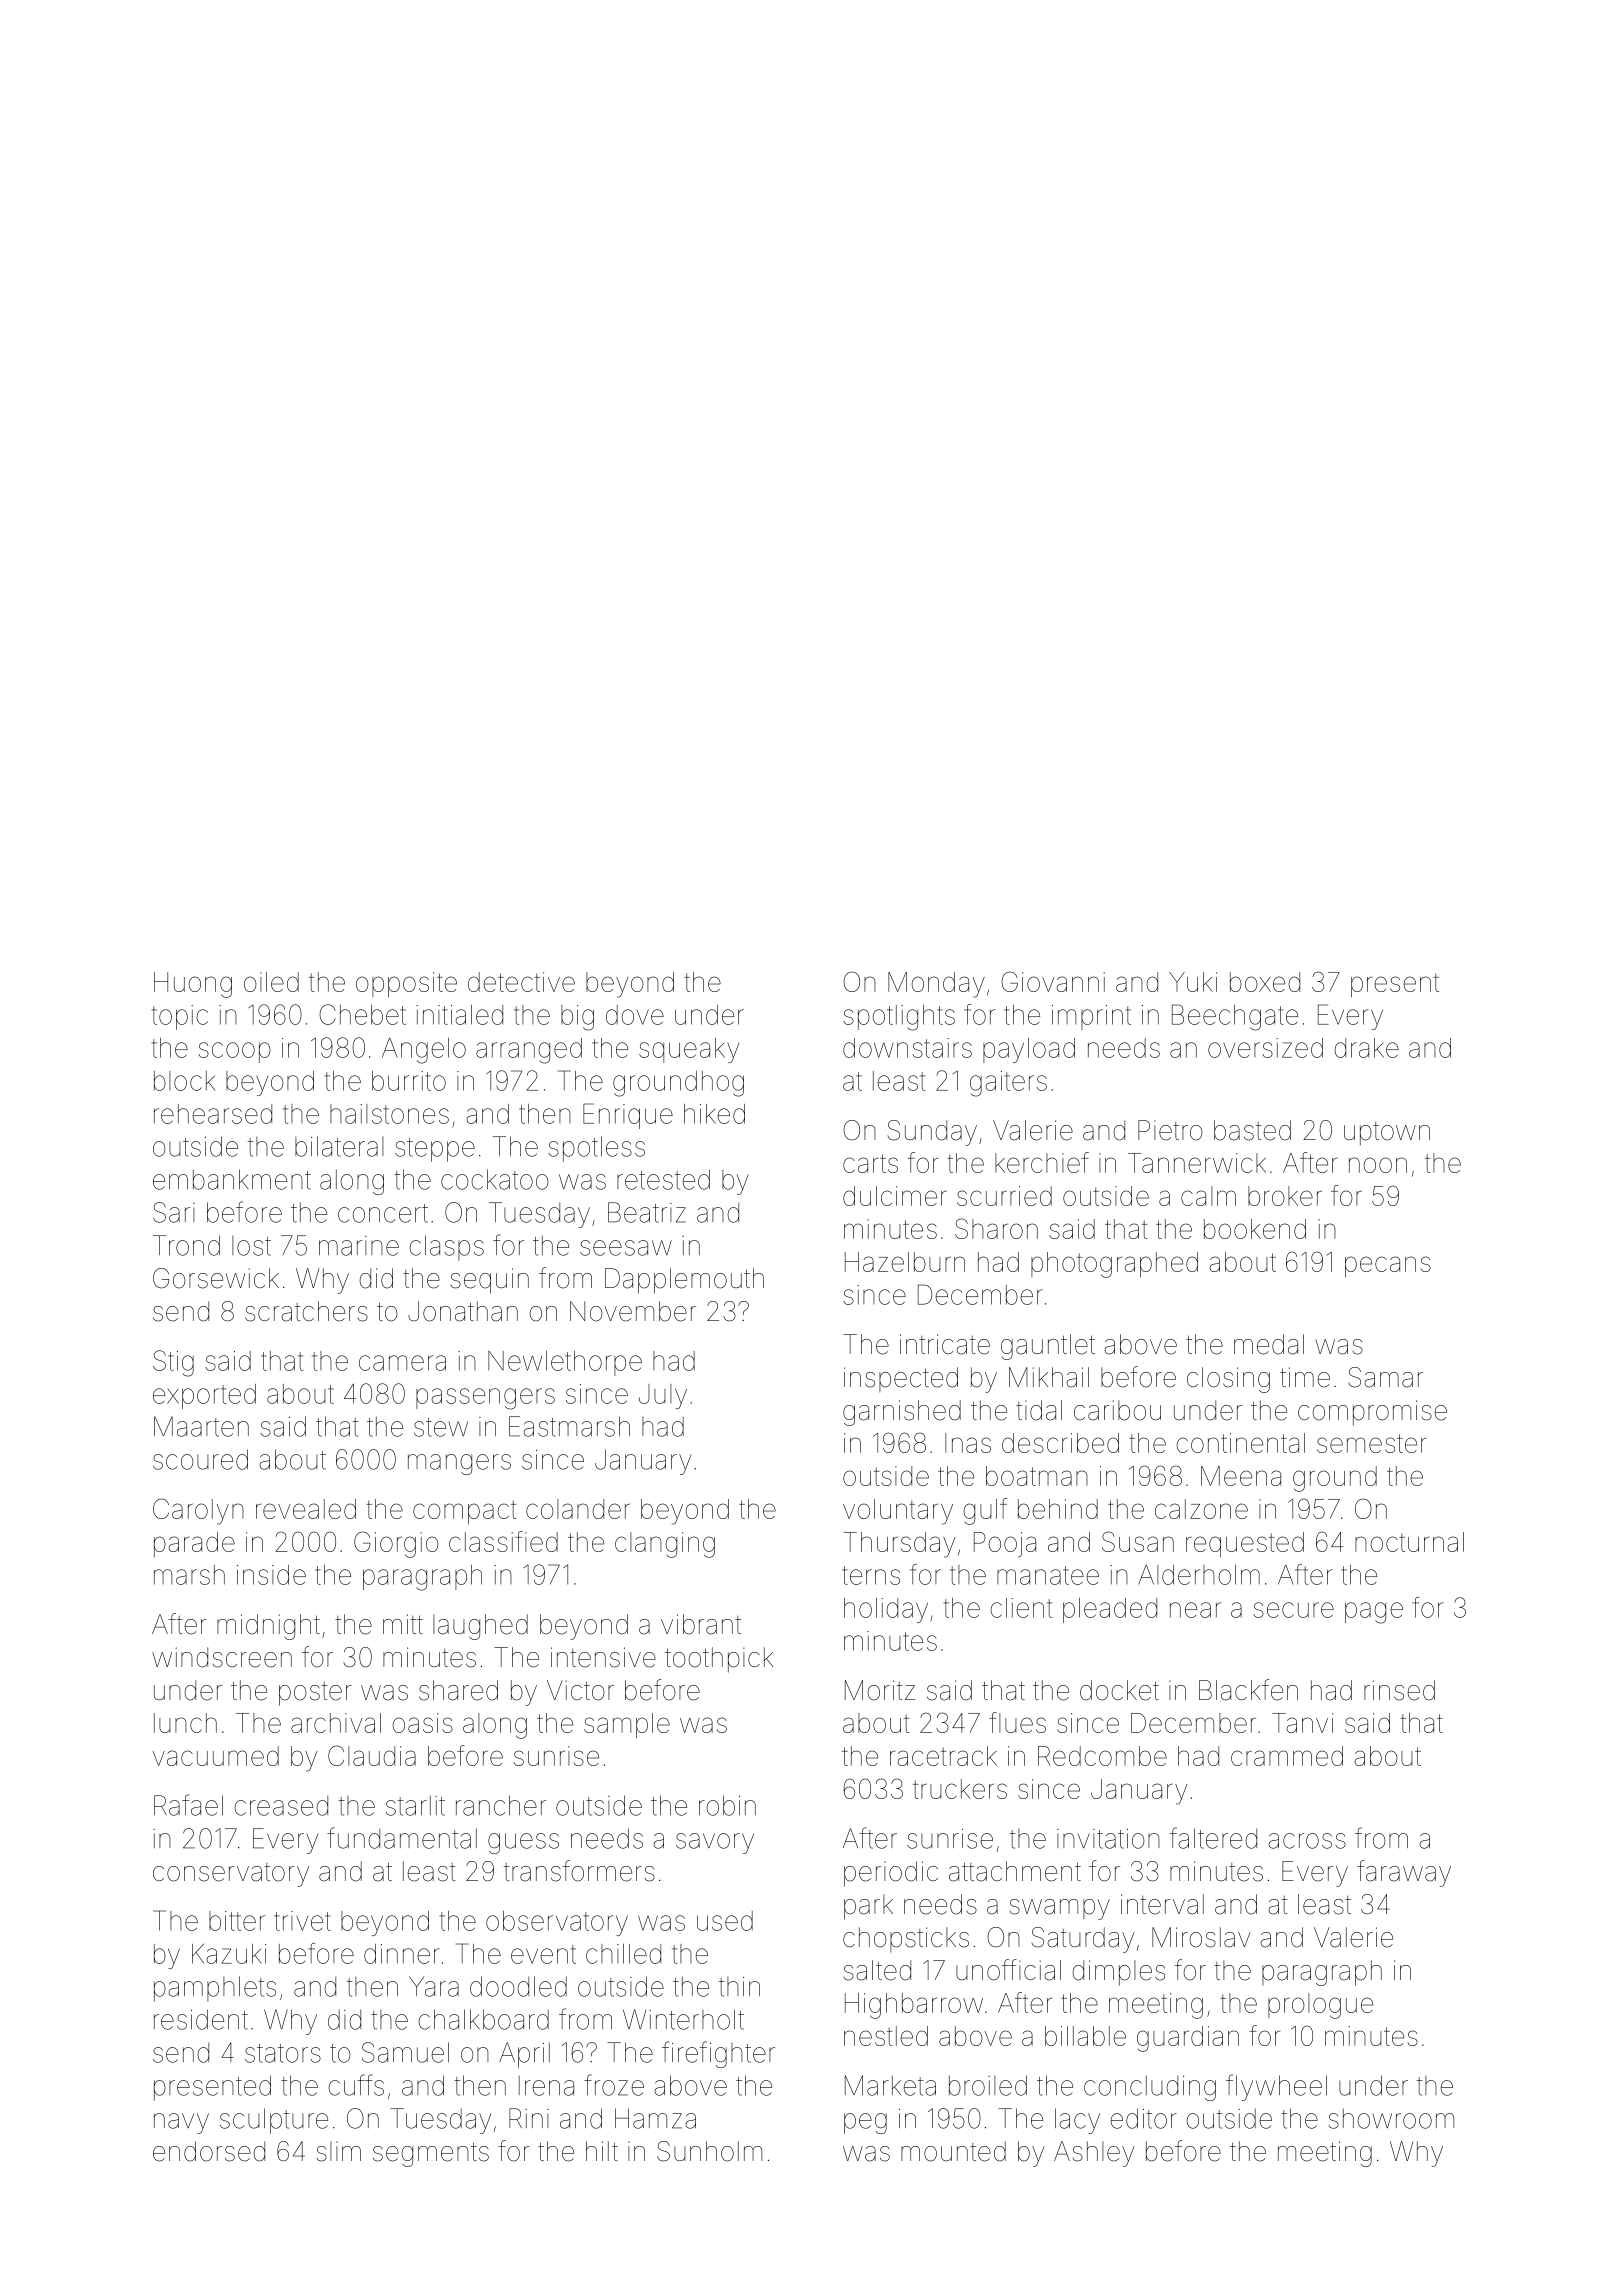 This screenshot has width=1620, height=2292. Describe the element at coordinates (424, 1051) in the screenshot. I see `Angelo` at that location.
